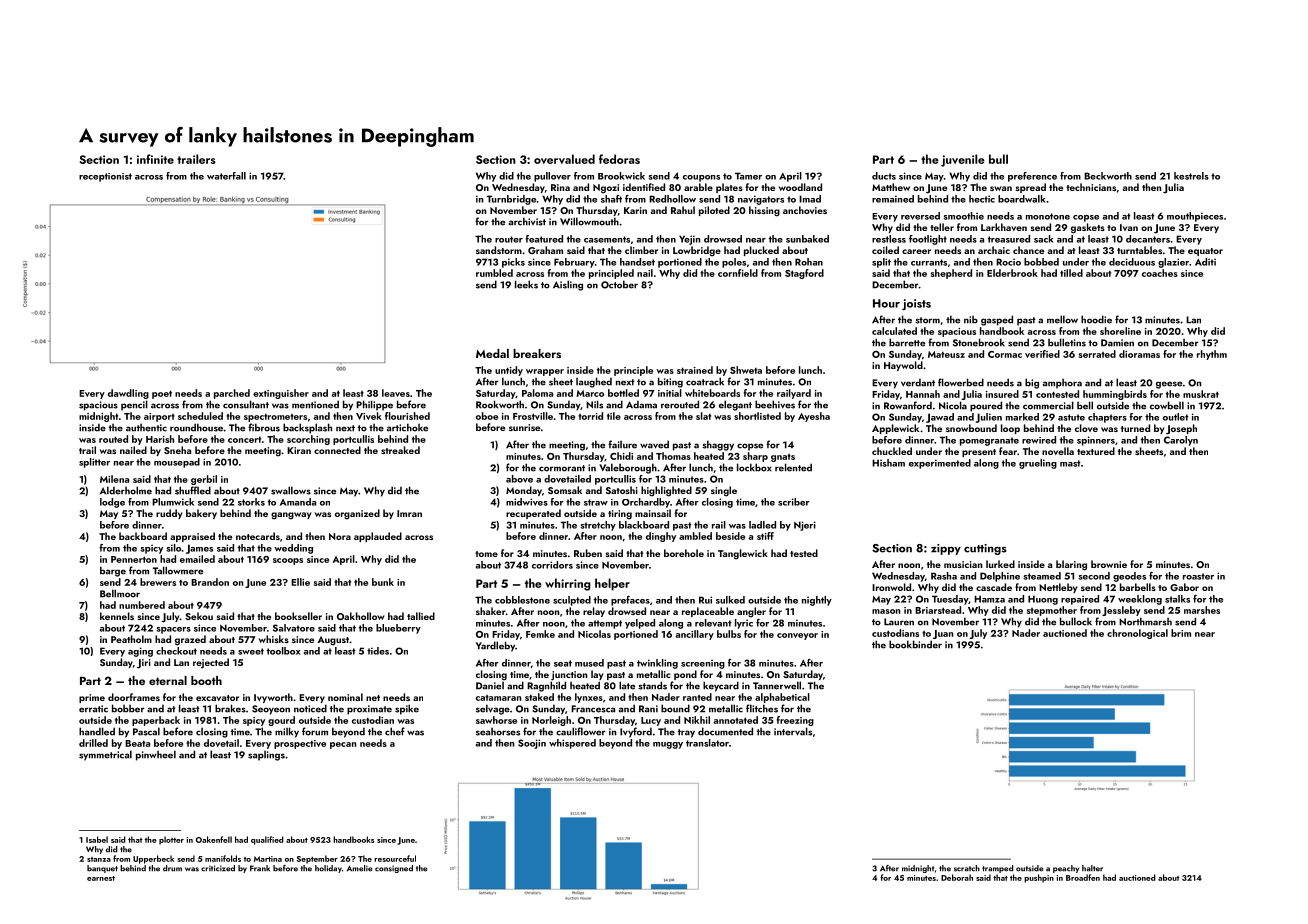 The width and height of the image is (1308, 924). What do you see at coordinates (668, 745) in the image?
I see `muggy` at bounding box center [668, 745].
